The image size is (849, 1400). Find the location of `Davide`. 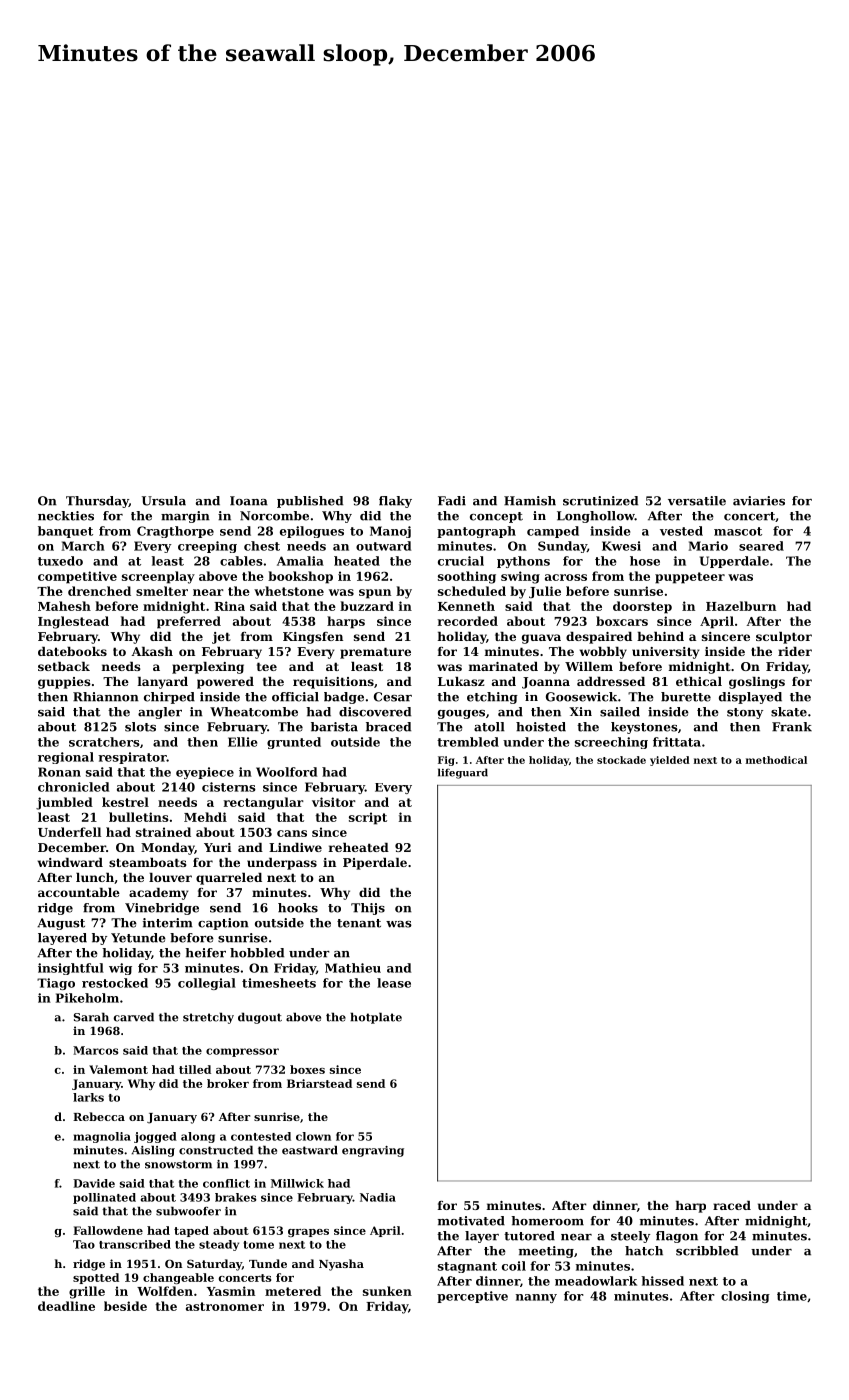

Davide is located at coordinates (94, 1183).
